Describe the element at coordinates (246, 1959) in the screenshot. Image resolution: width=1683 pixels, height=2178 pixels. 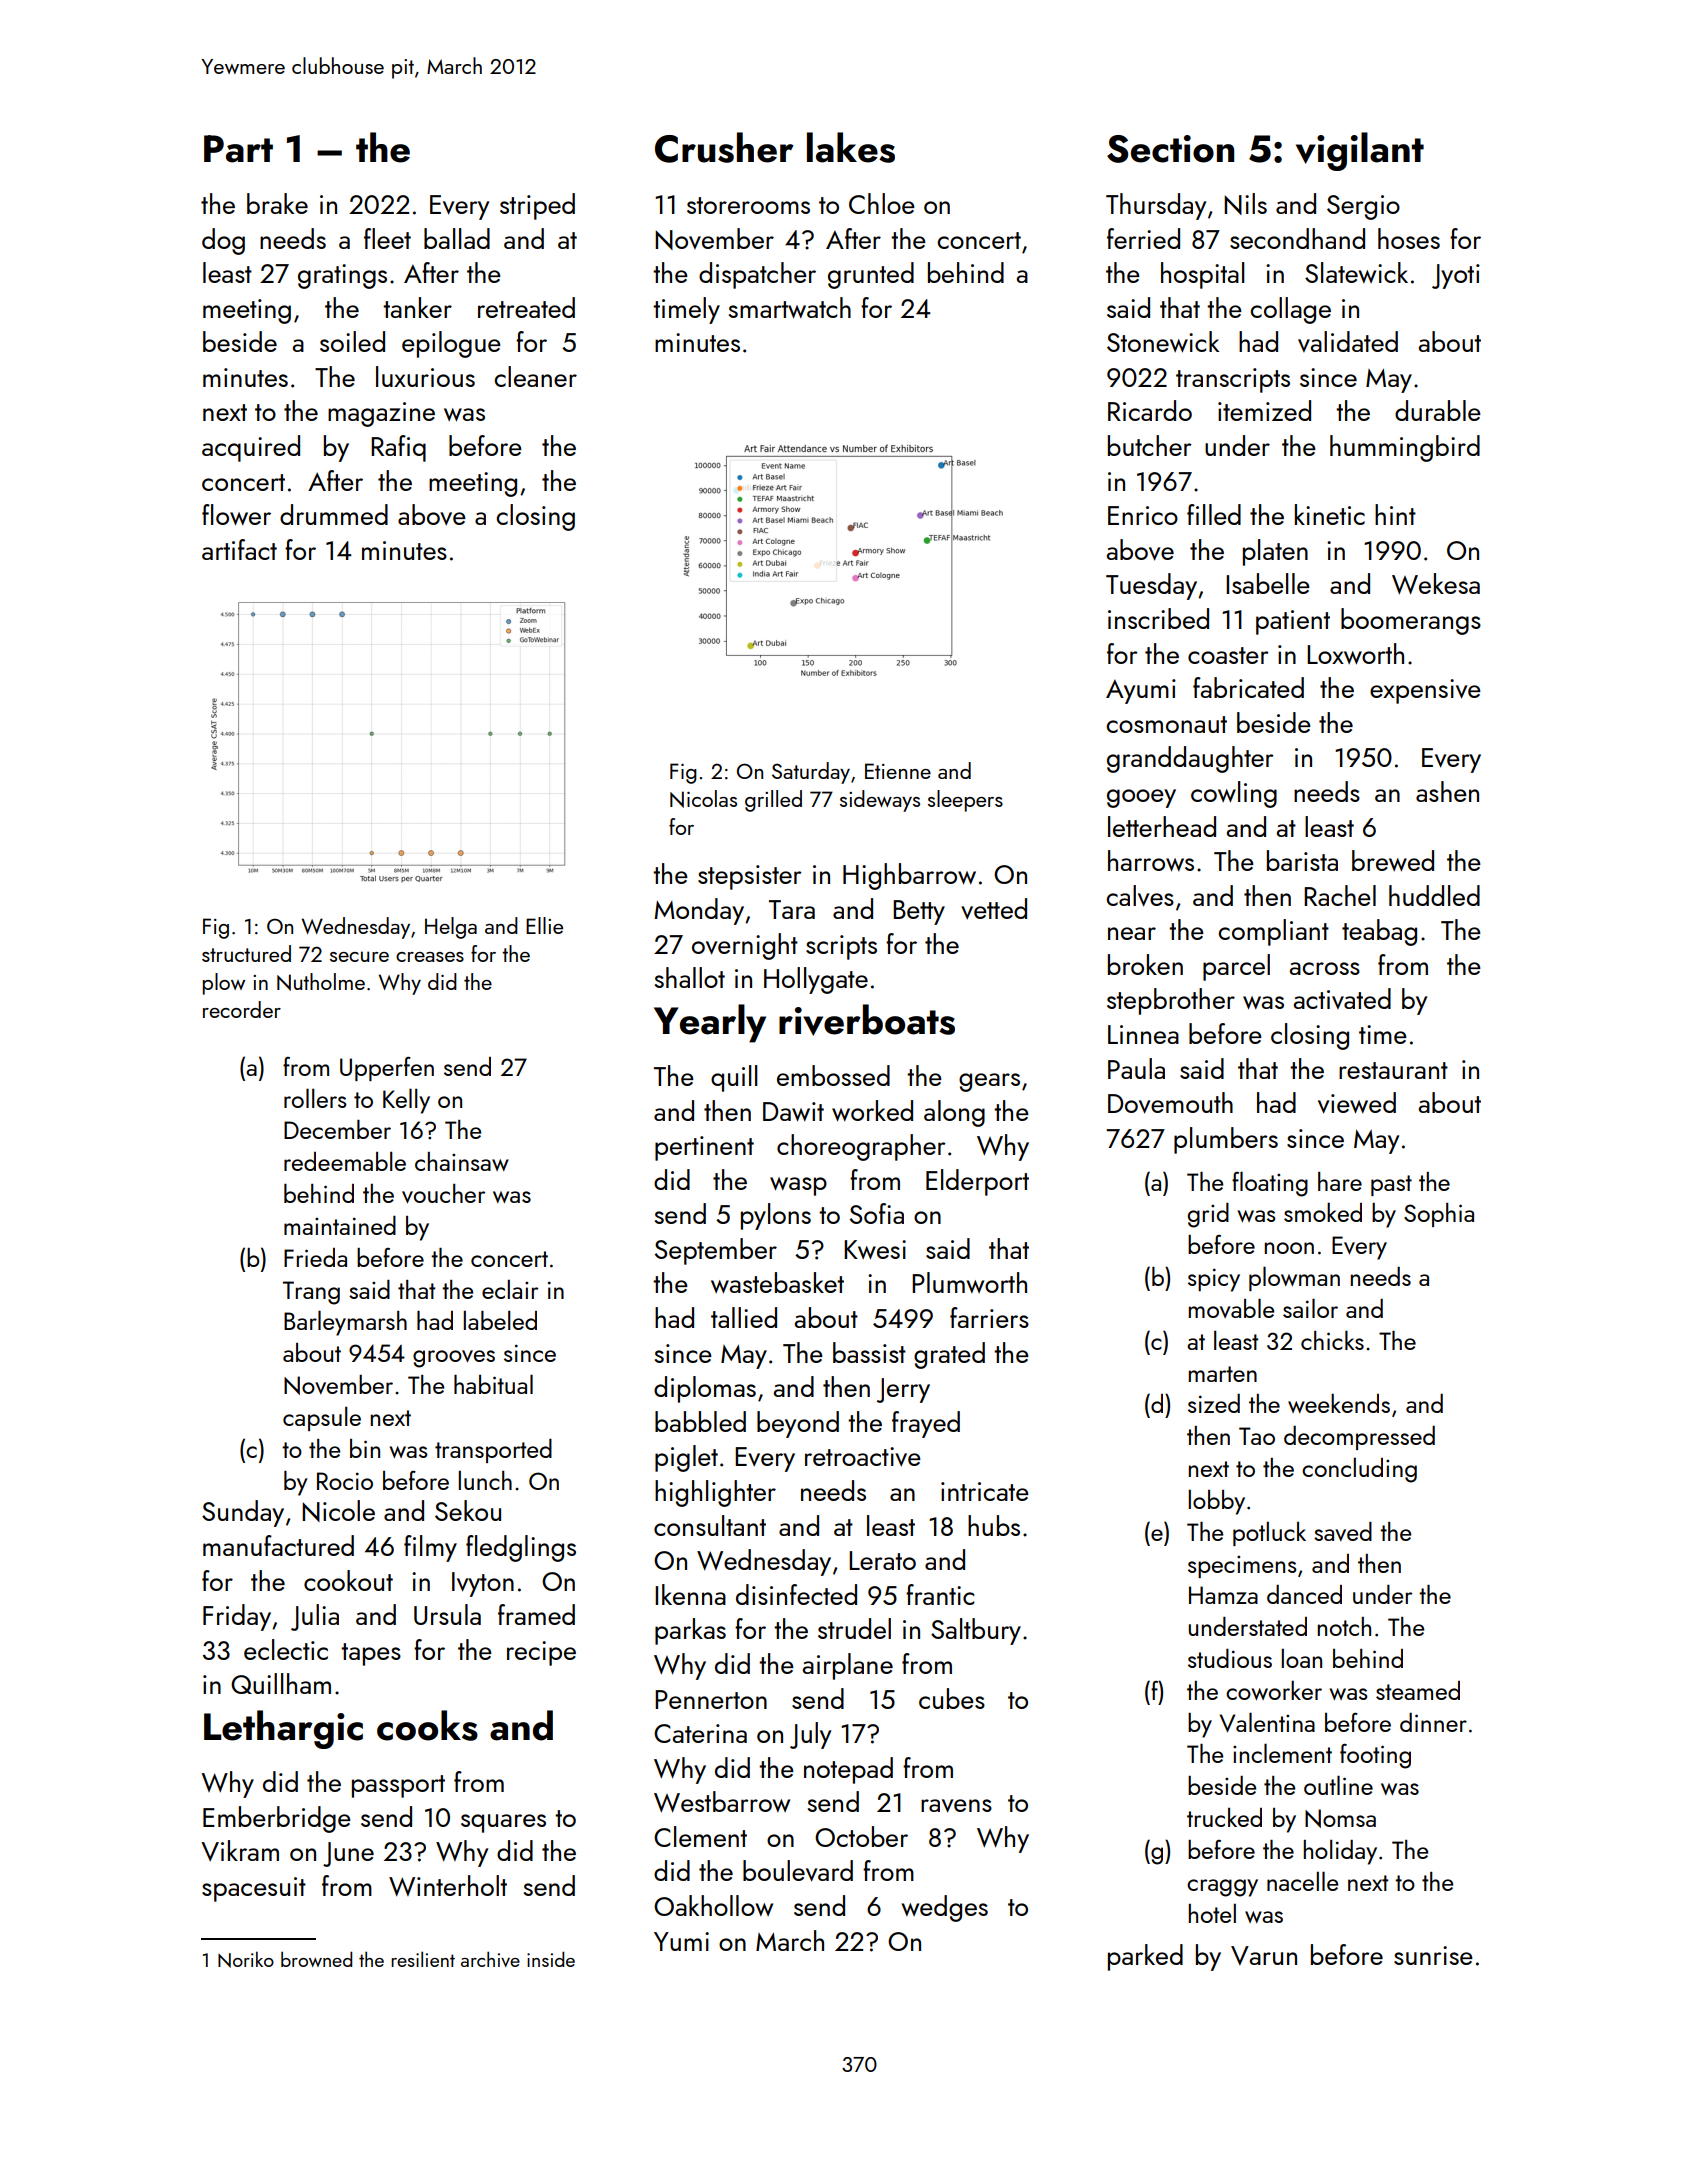
I see `Noriko` at that location.
